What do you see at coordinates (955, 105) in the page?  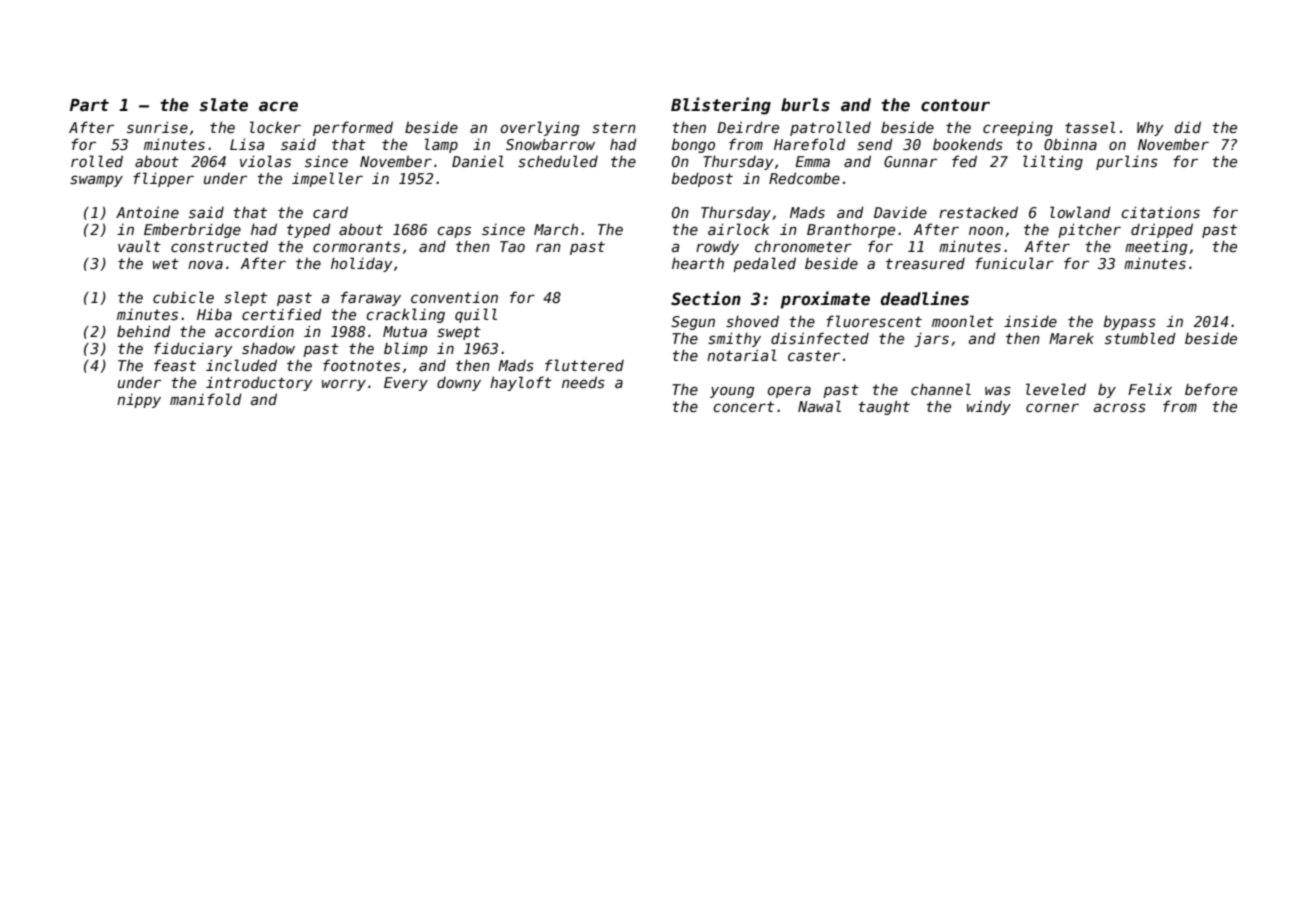 I see `contour` at bounding box center [955, 105].
